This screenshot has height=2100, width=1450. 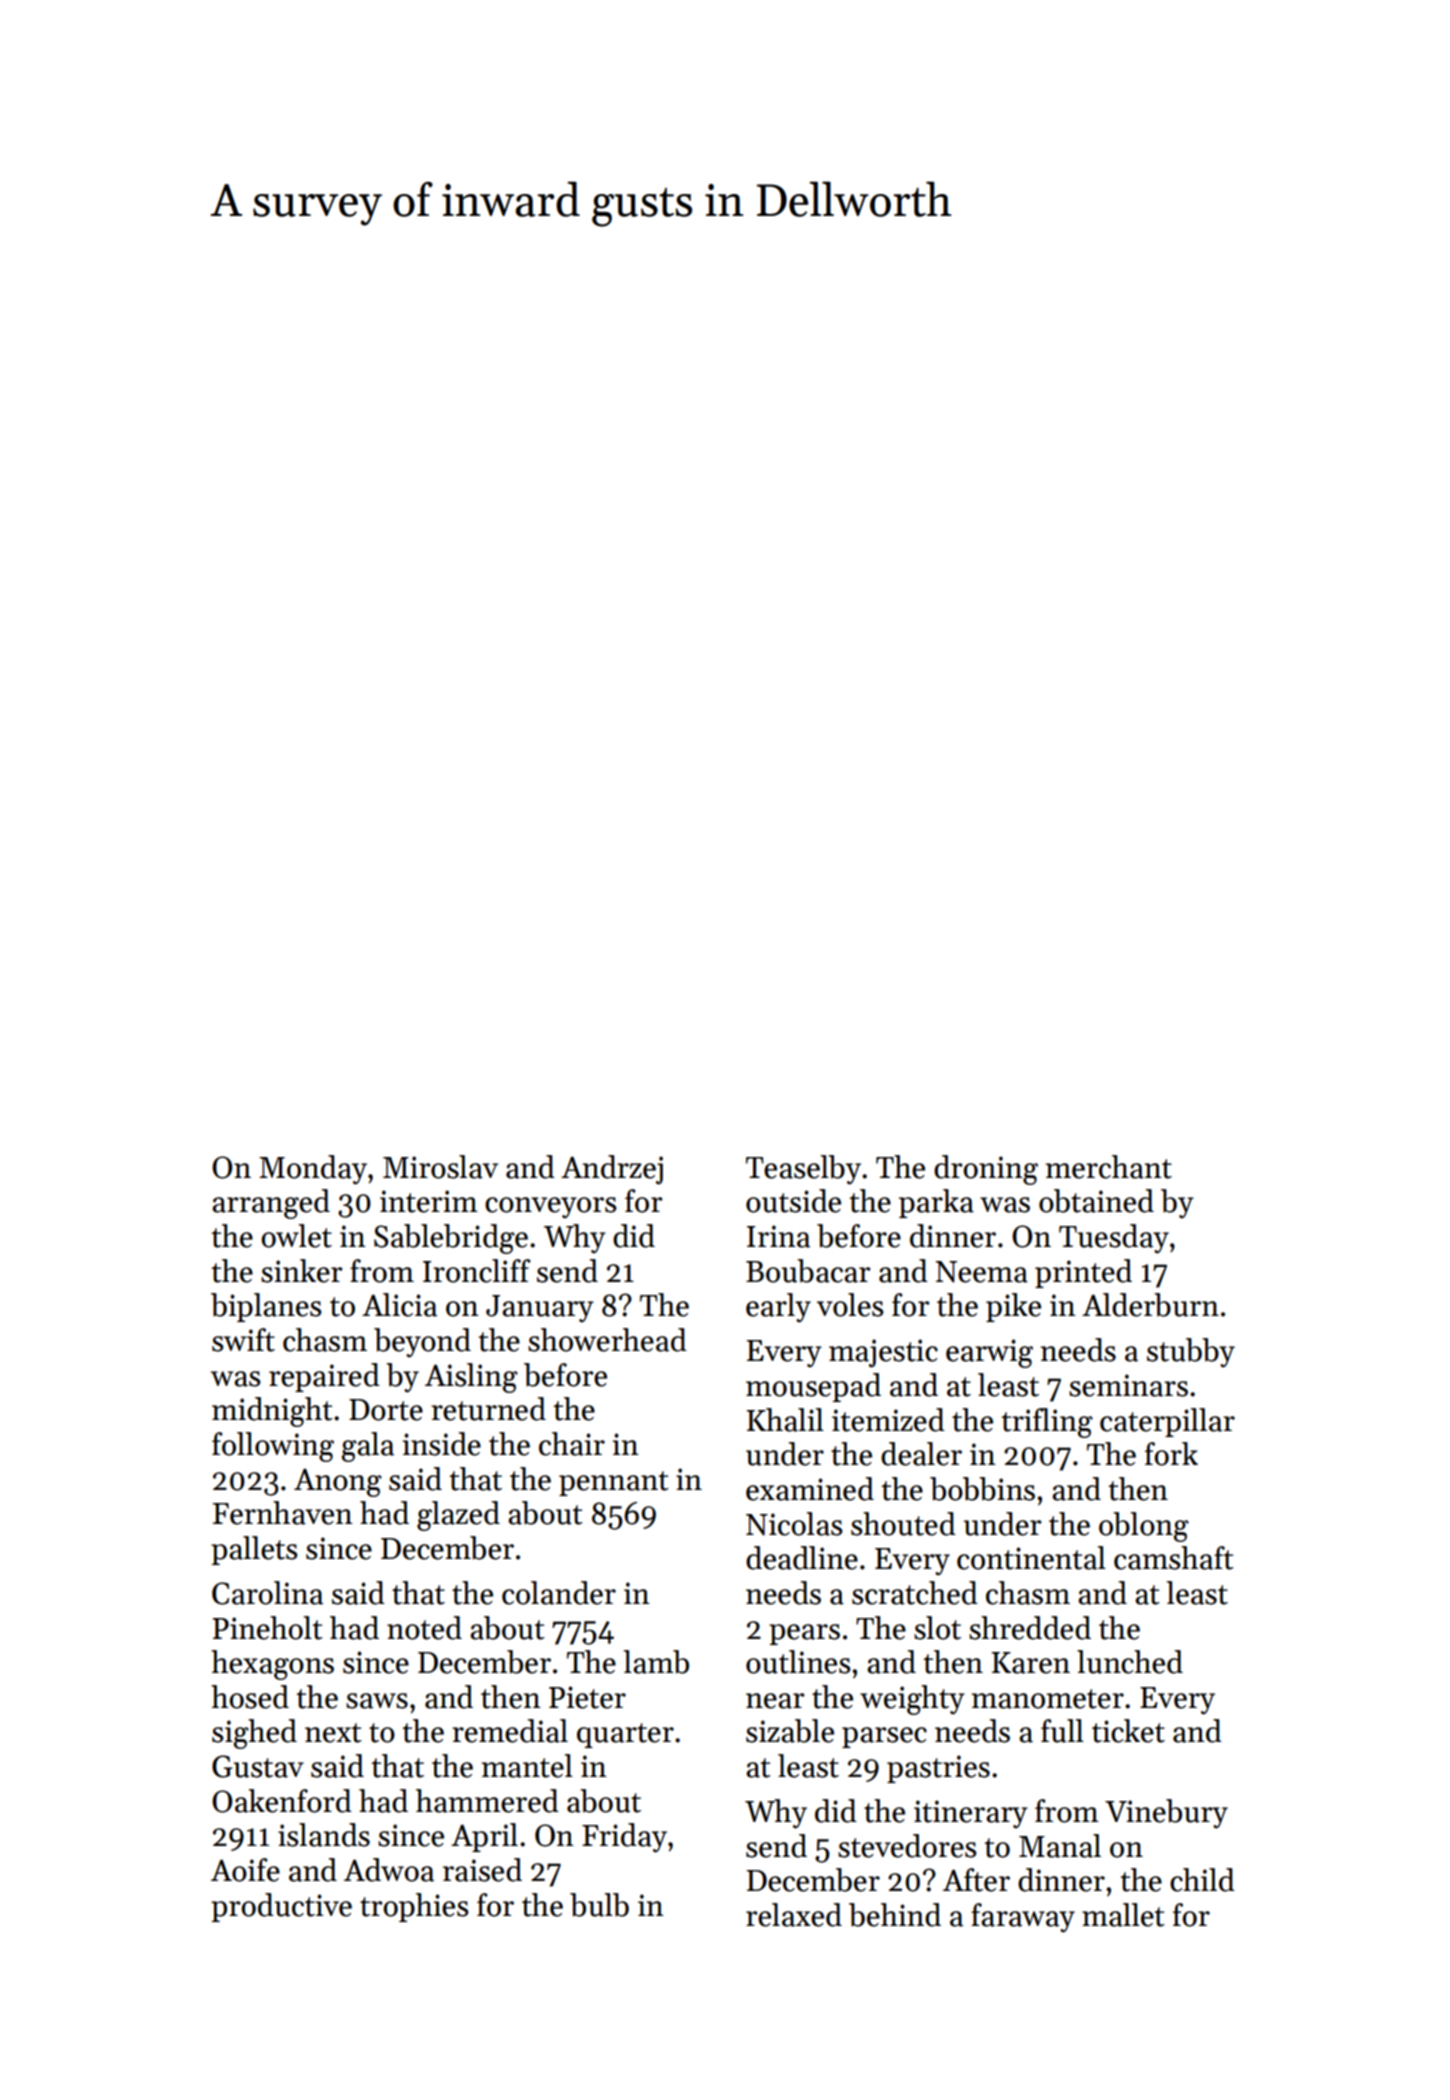 What do you see at coordinates (1109, 1167) in the screenshot?
I see `merchant` at bounding box center [1109, 1167].
